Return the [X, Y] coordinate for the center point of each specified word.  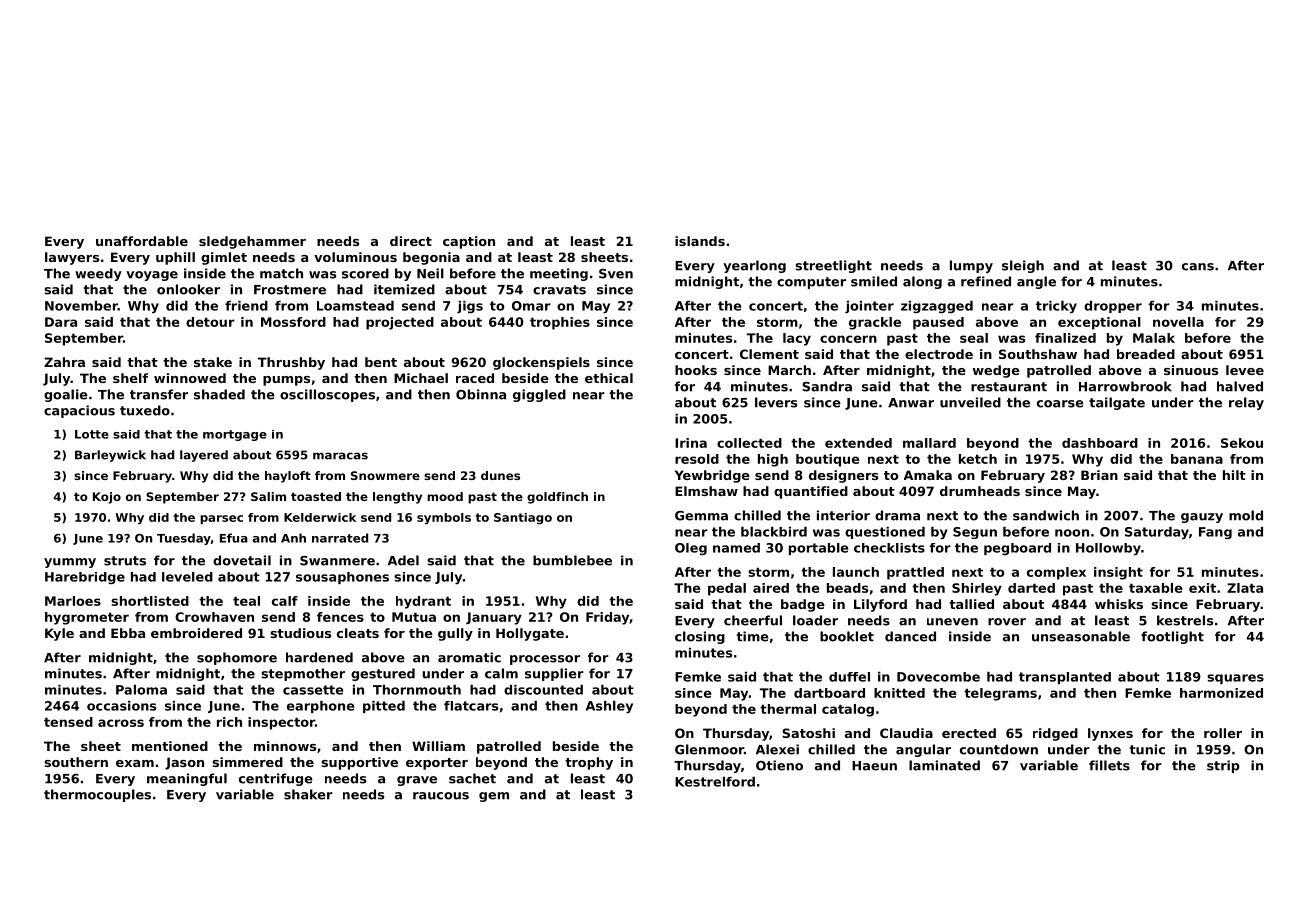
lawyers [72, 258]
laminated [944, 765]
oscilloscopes [327, 395]
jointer [869, 307]
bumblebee [572, 560]
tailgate [1117, 403]
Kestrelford [715, 782]
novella [1178, 322]
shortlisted [150, 601]
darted [1031, 588]
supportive [359, 763]
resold [697, 459]
